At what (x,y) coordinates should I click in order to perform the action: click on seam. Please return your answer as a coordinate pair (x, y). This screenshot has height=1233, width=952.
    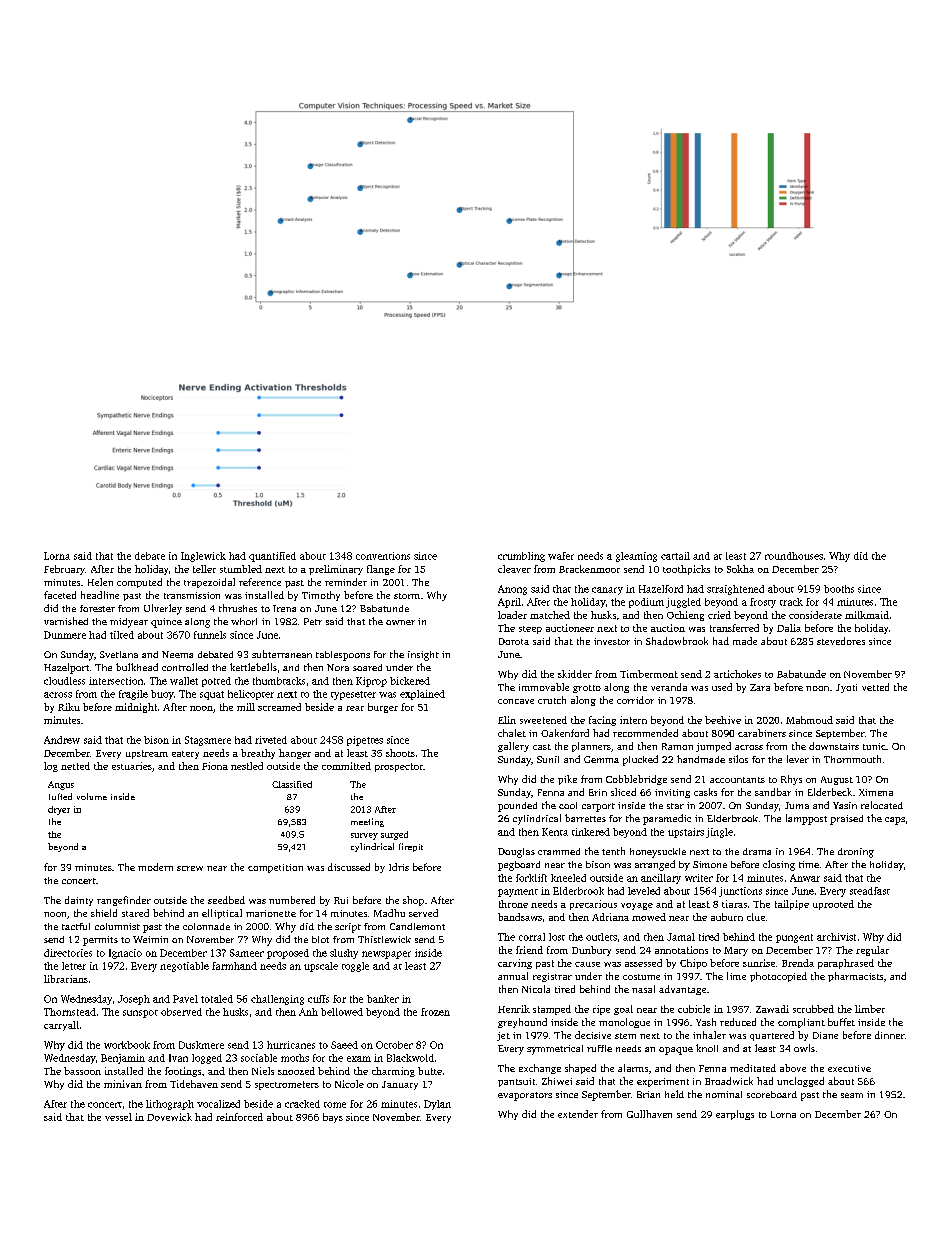
    Looking at the image, I should click on (852, 1095).
